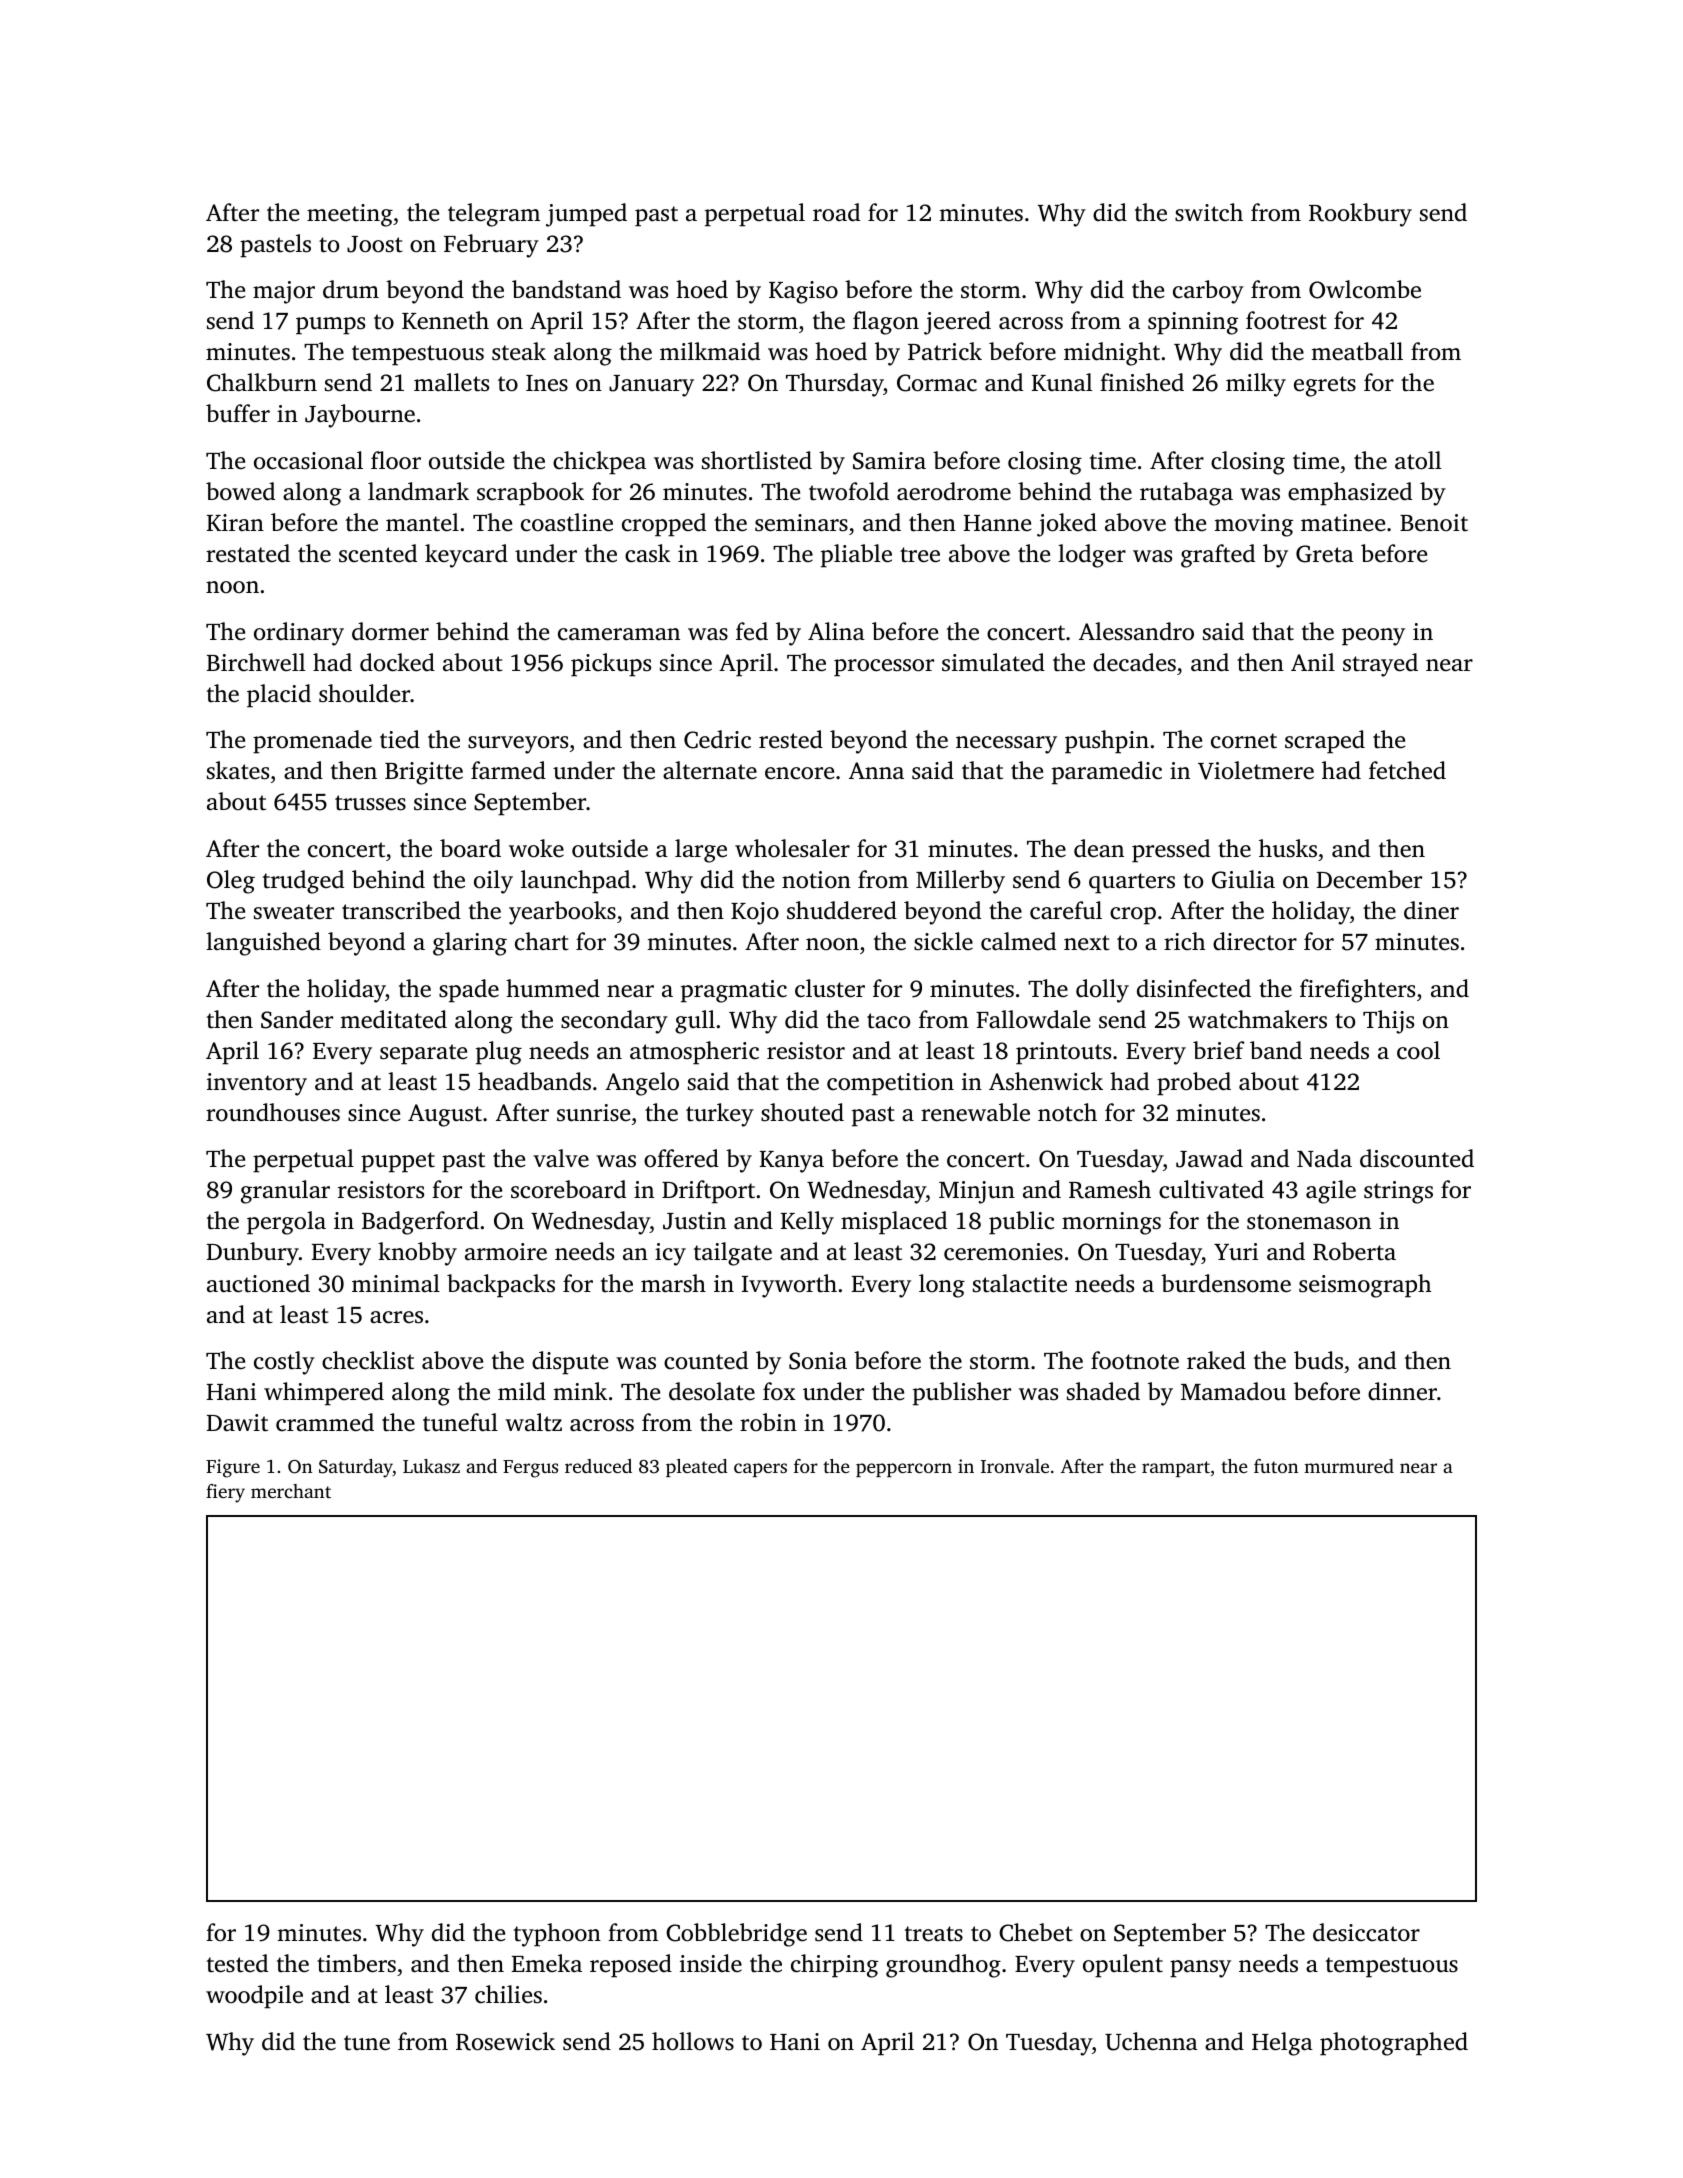 The image size is (1683, 2178). What do you see at coordinates (1349, 1466) in the page?
I see `murmured` at bounding box center [1349, 1466].
